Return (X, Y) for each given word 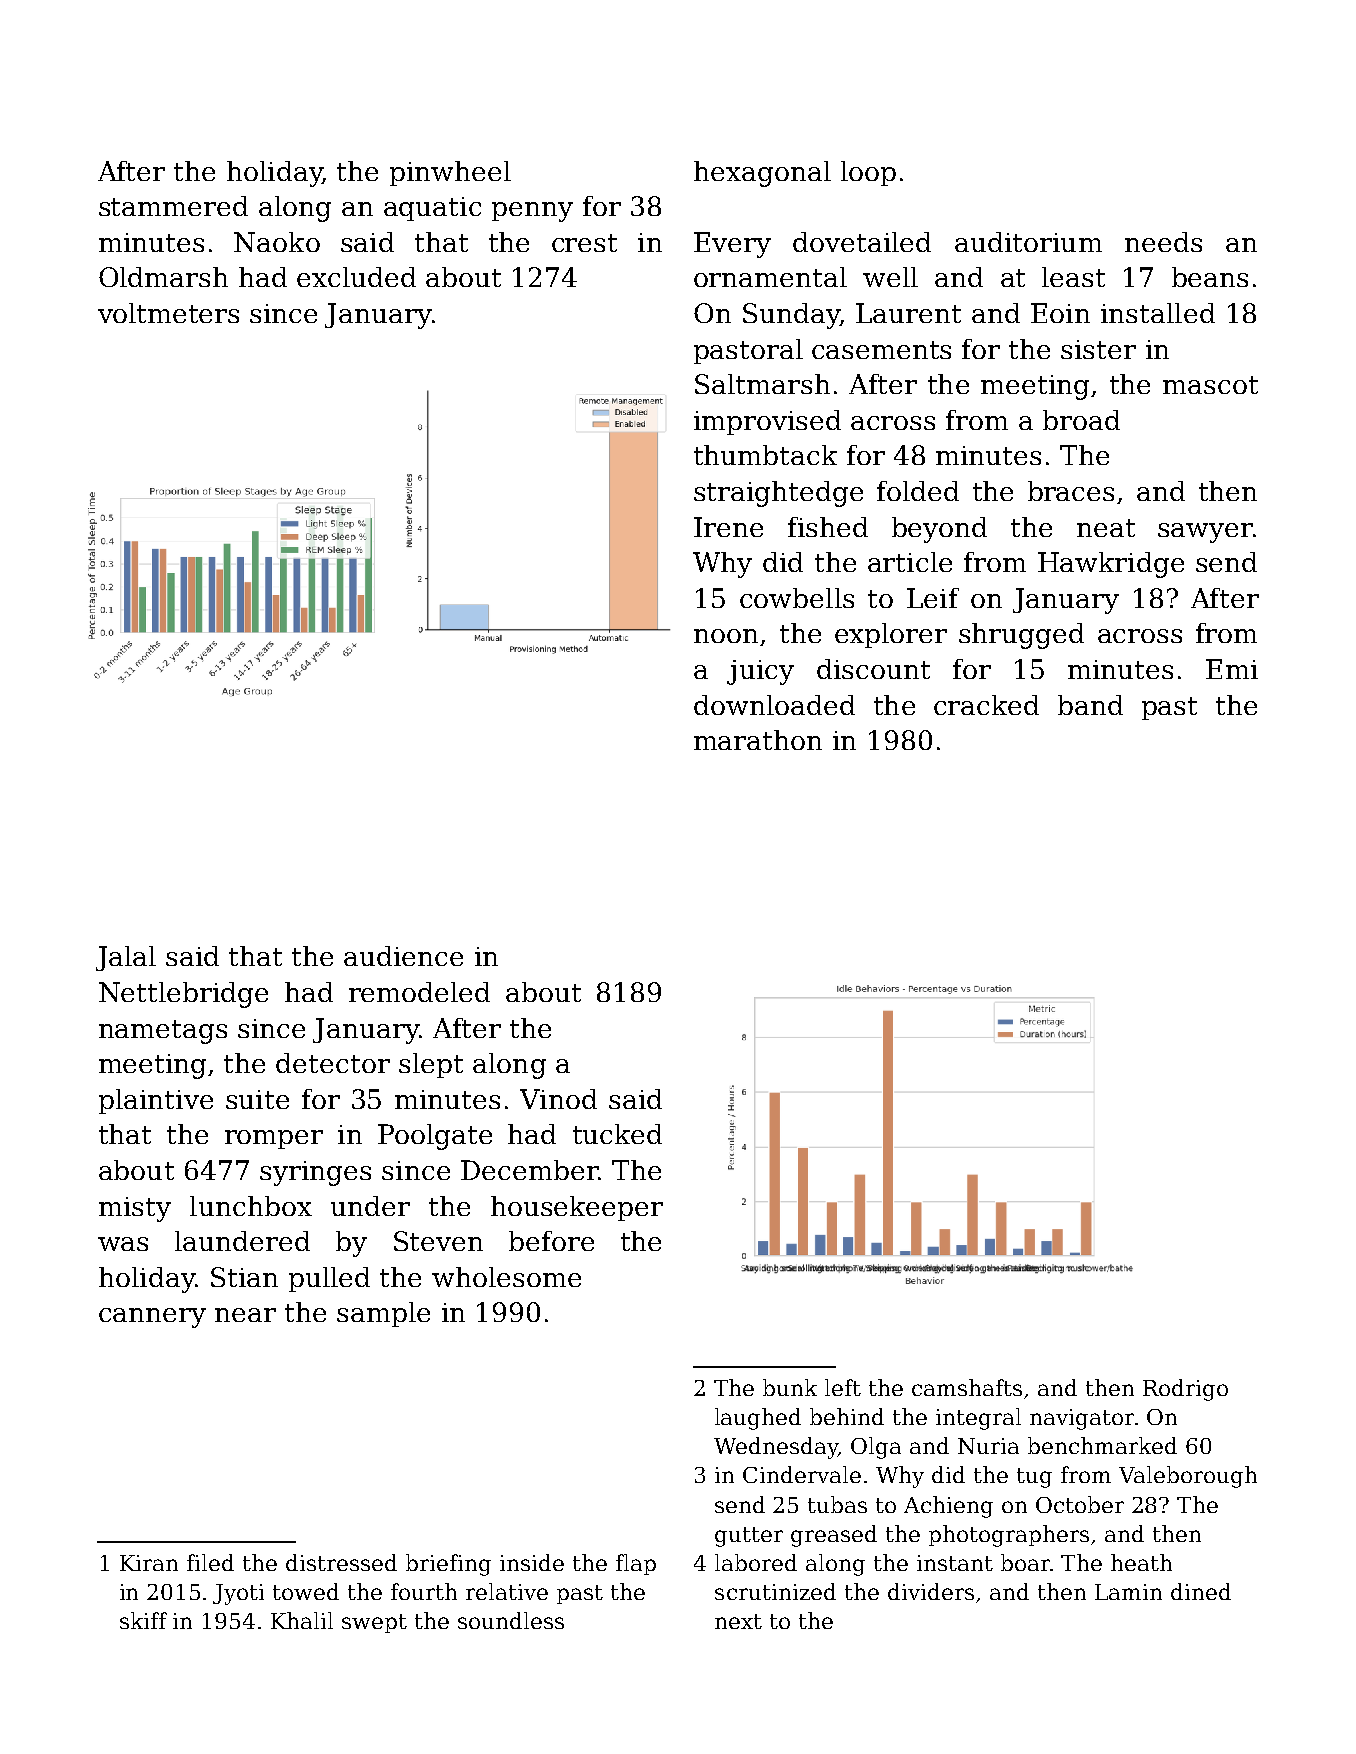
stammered (173, 206)
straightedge (778, 494)
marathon (758, 740)
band (1090, 705)
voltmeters (168, 313)
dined (1201, 1591)
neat (1106, 528)
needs (1163, 242)
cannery (152, 1318)
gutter (749, 1537)
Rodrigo (1185, 1390)
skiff (143, 1620)
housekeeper (577, 1208)
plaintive (156, 1101)
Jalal (126, 958)
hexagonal (762, 174)
